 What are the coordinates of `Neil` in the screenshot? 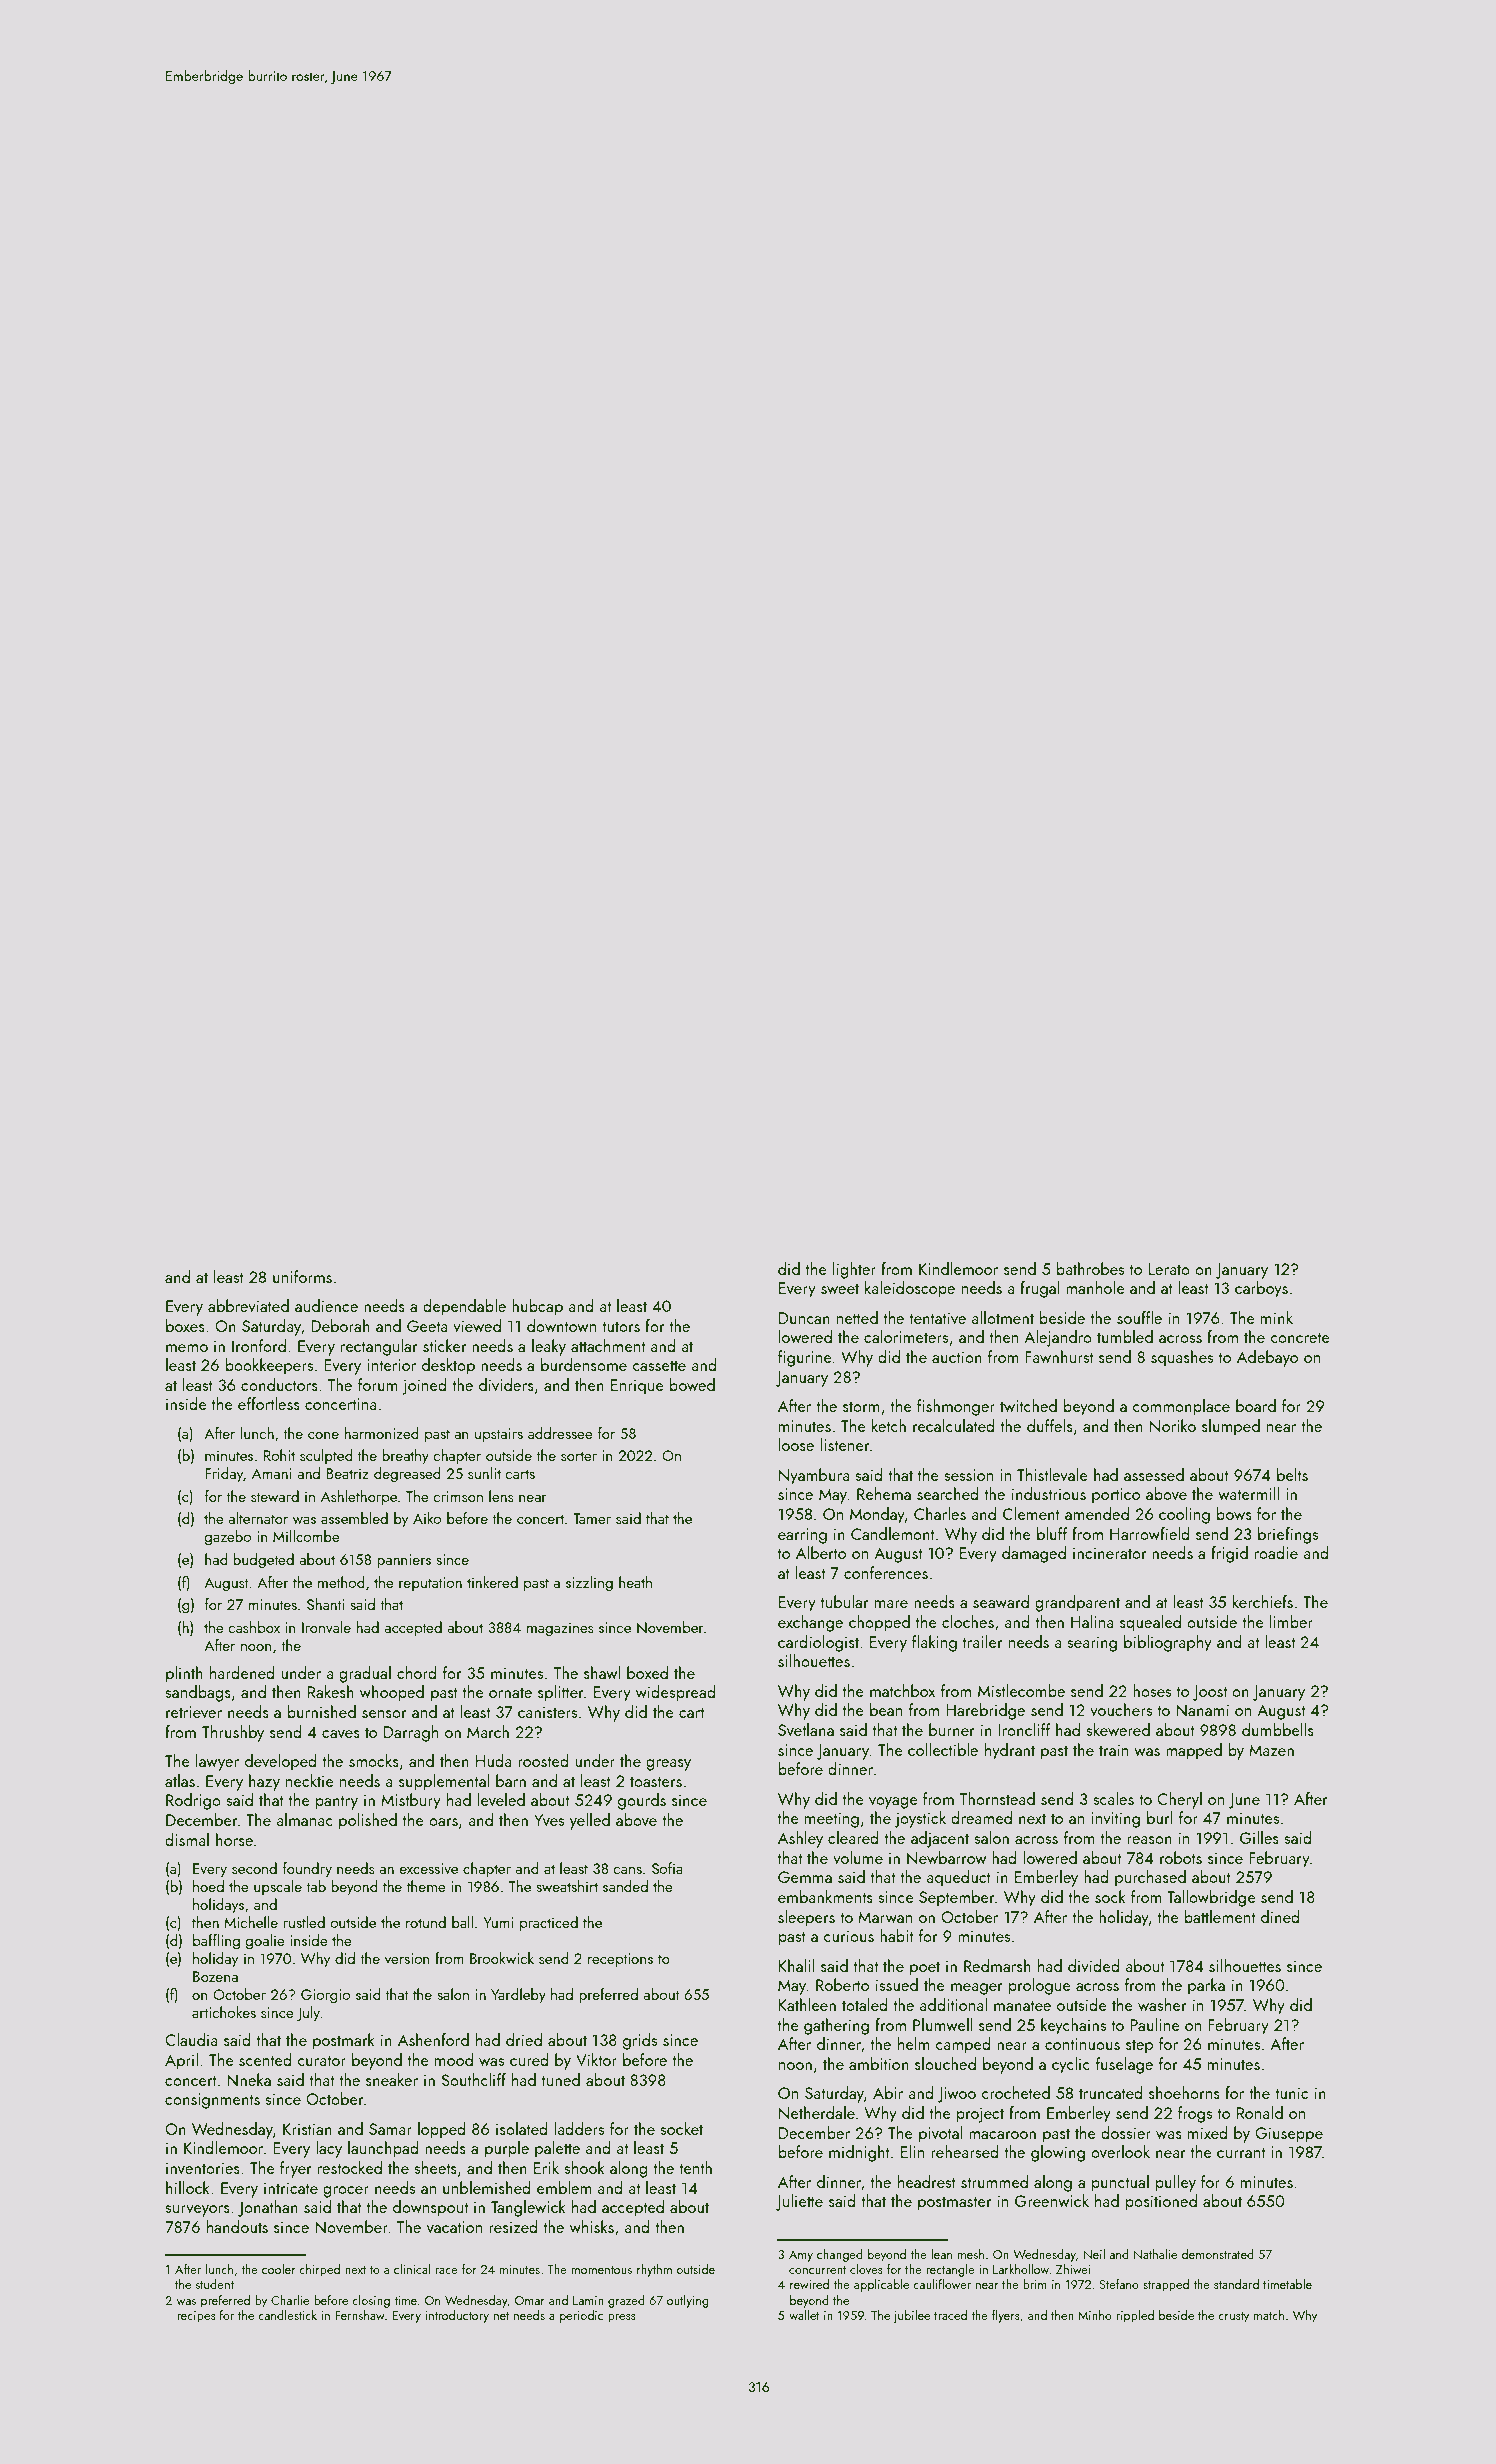 It's located at (1094, 2254).
